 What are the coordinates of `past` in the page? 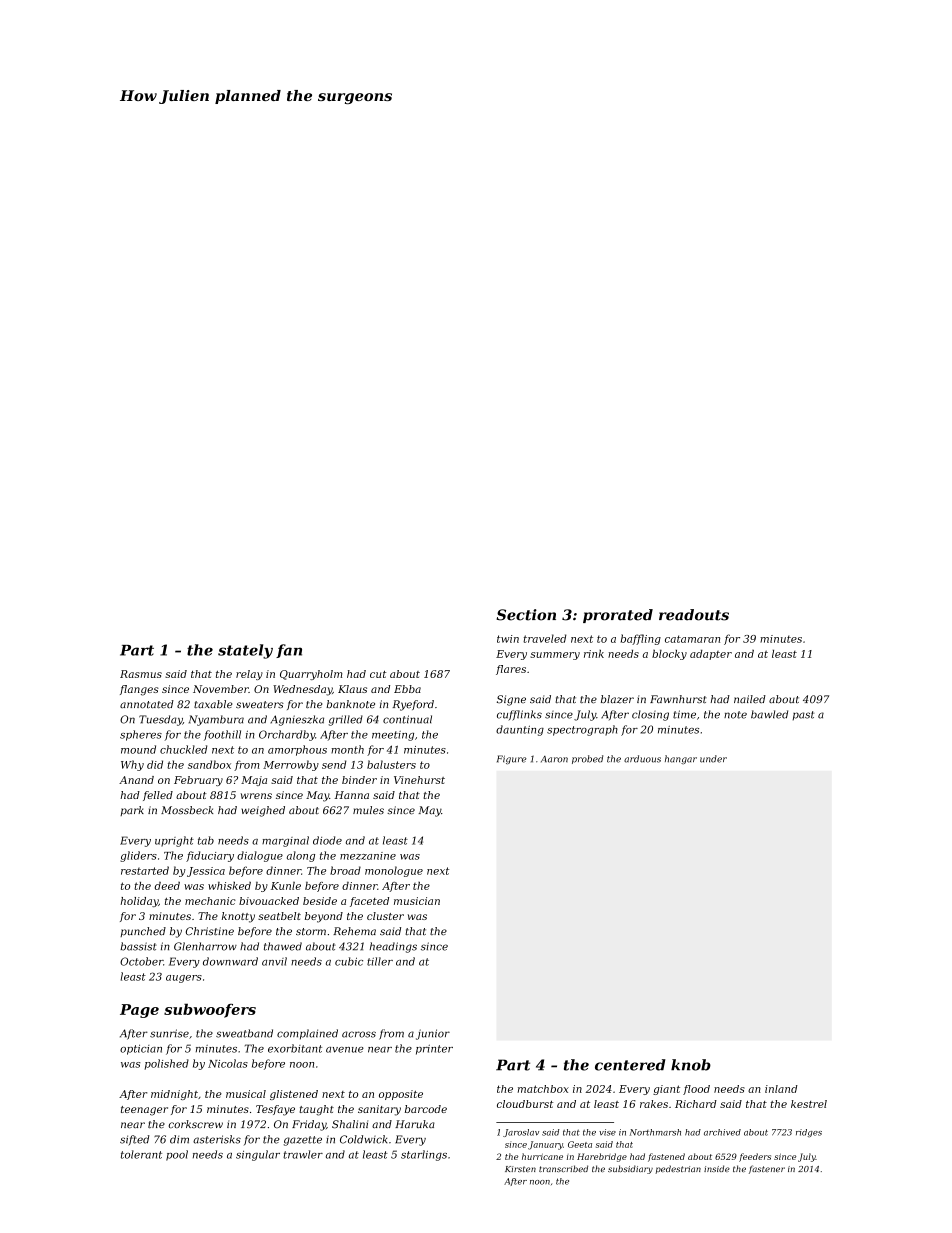 It's located at (803, 715).
